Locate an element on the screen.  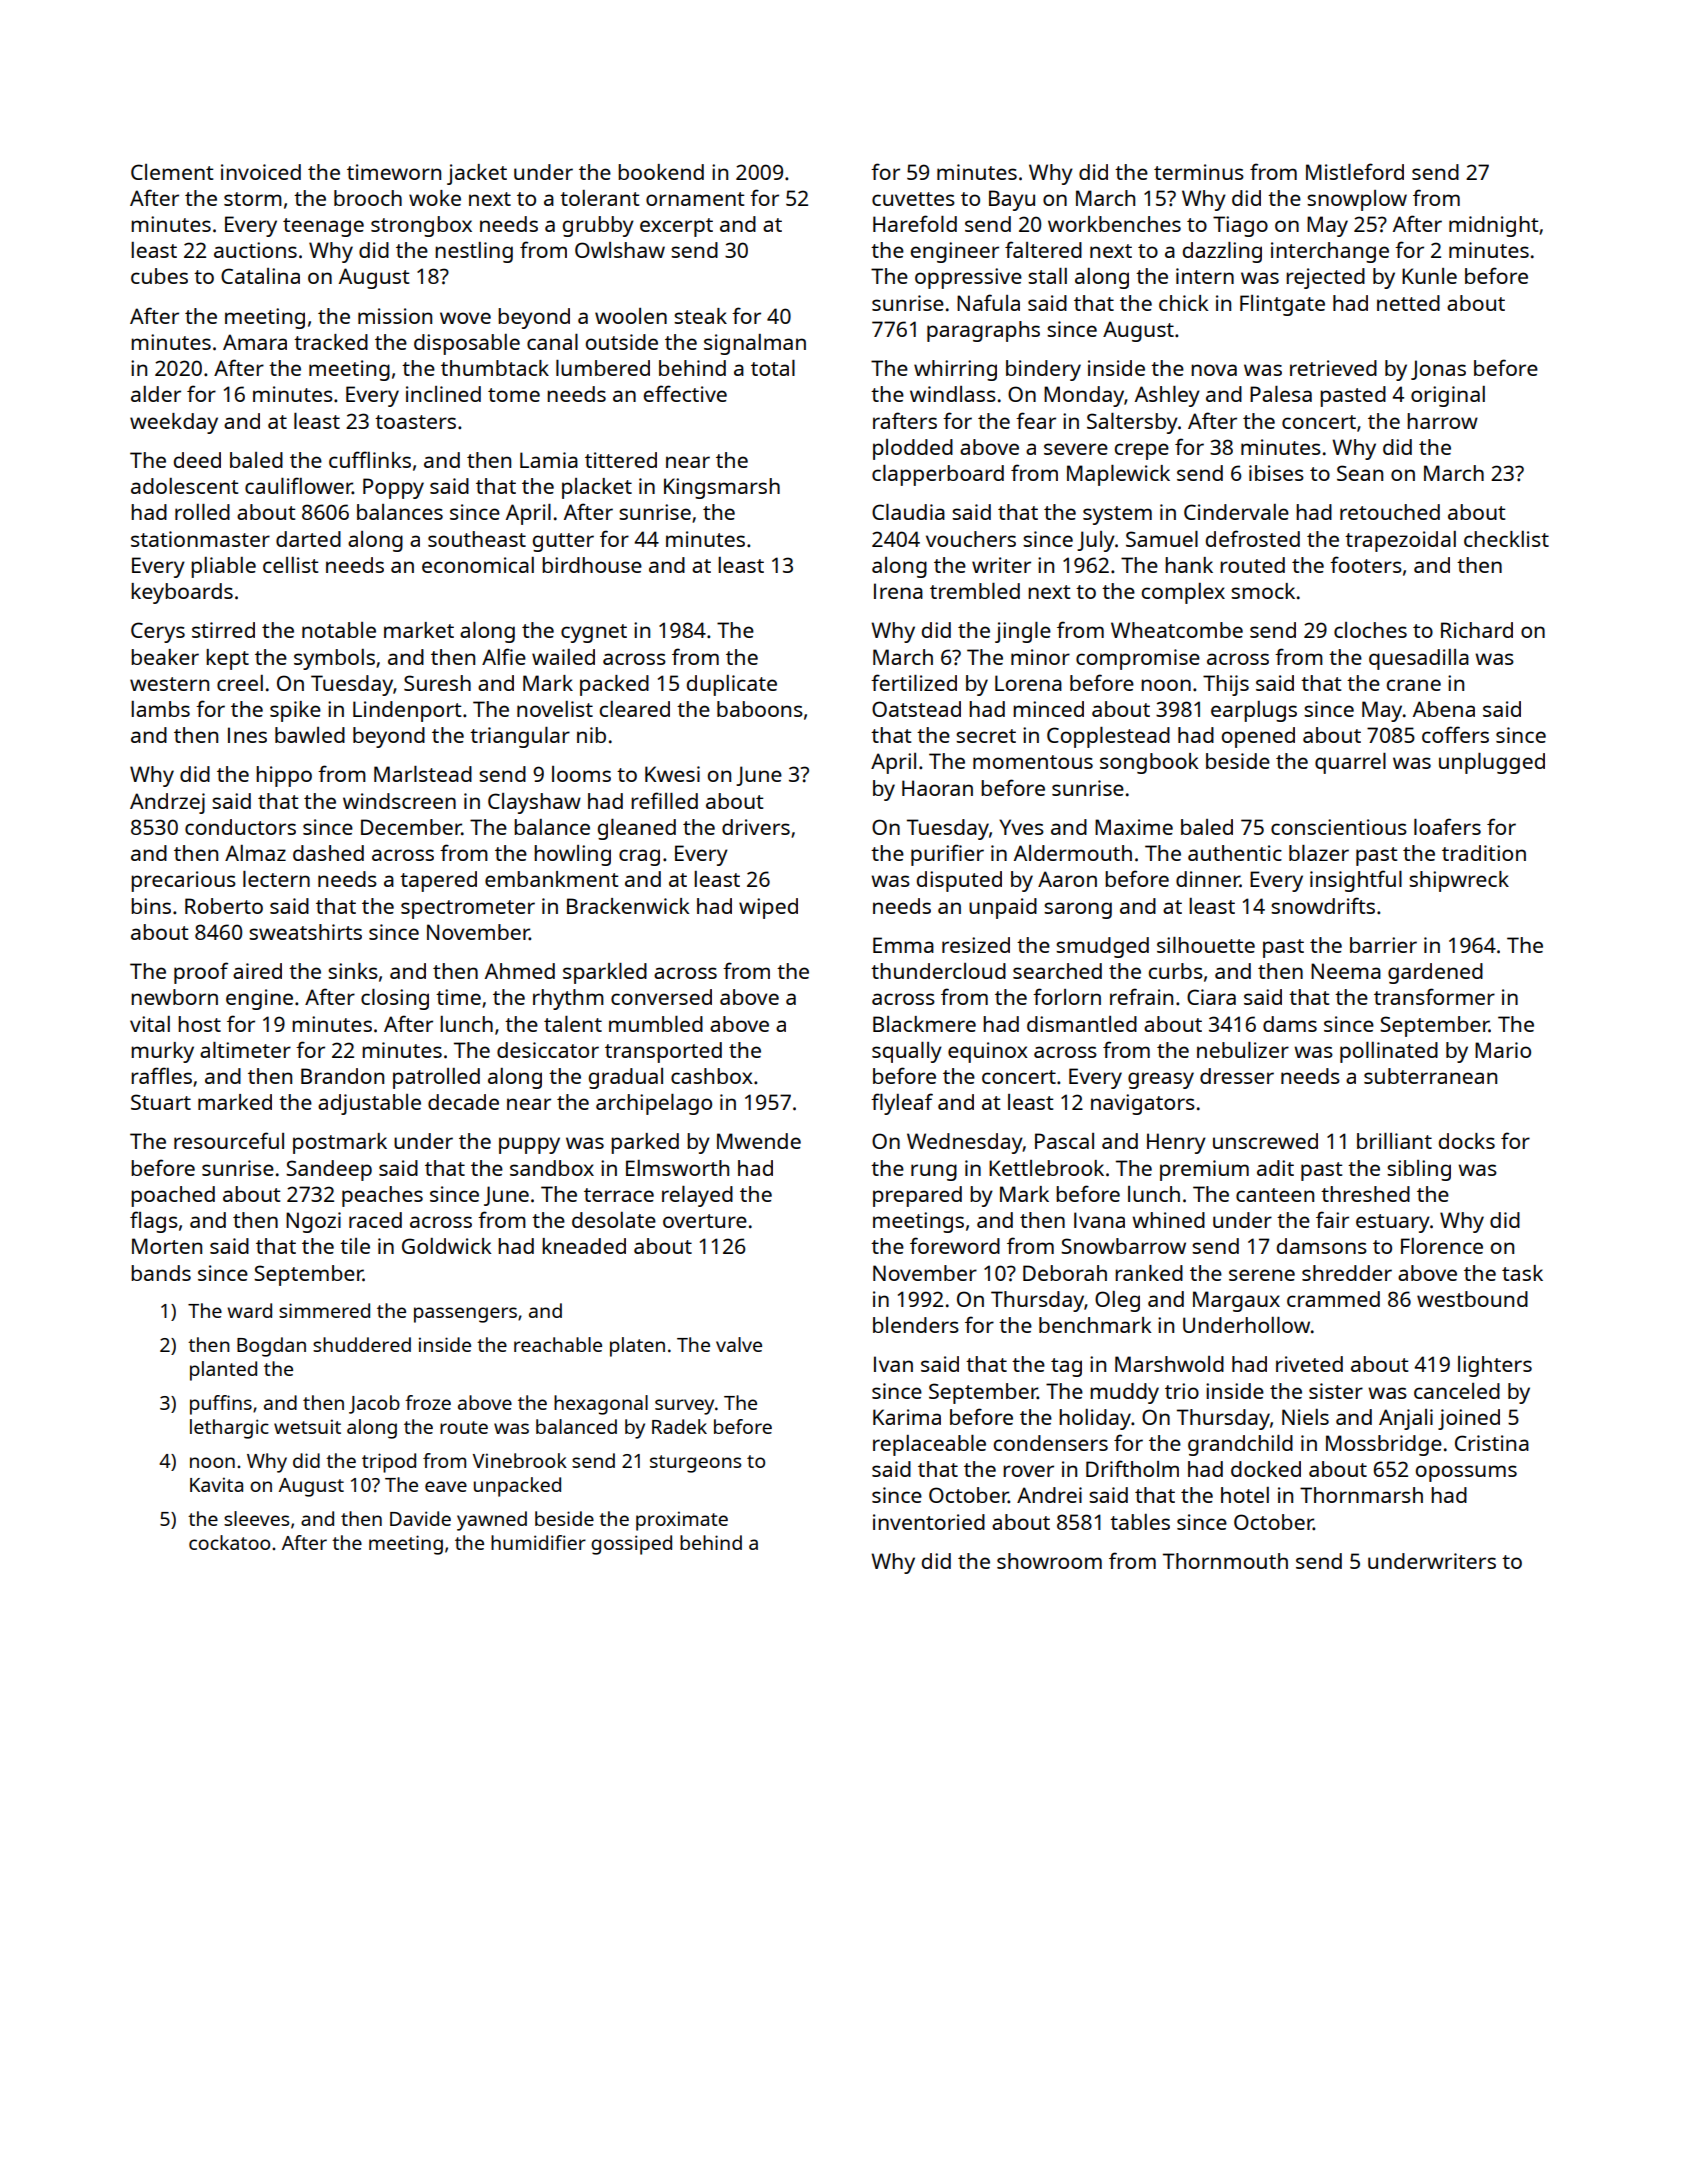
docks is located at coordinates (1467, 1141).
